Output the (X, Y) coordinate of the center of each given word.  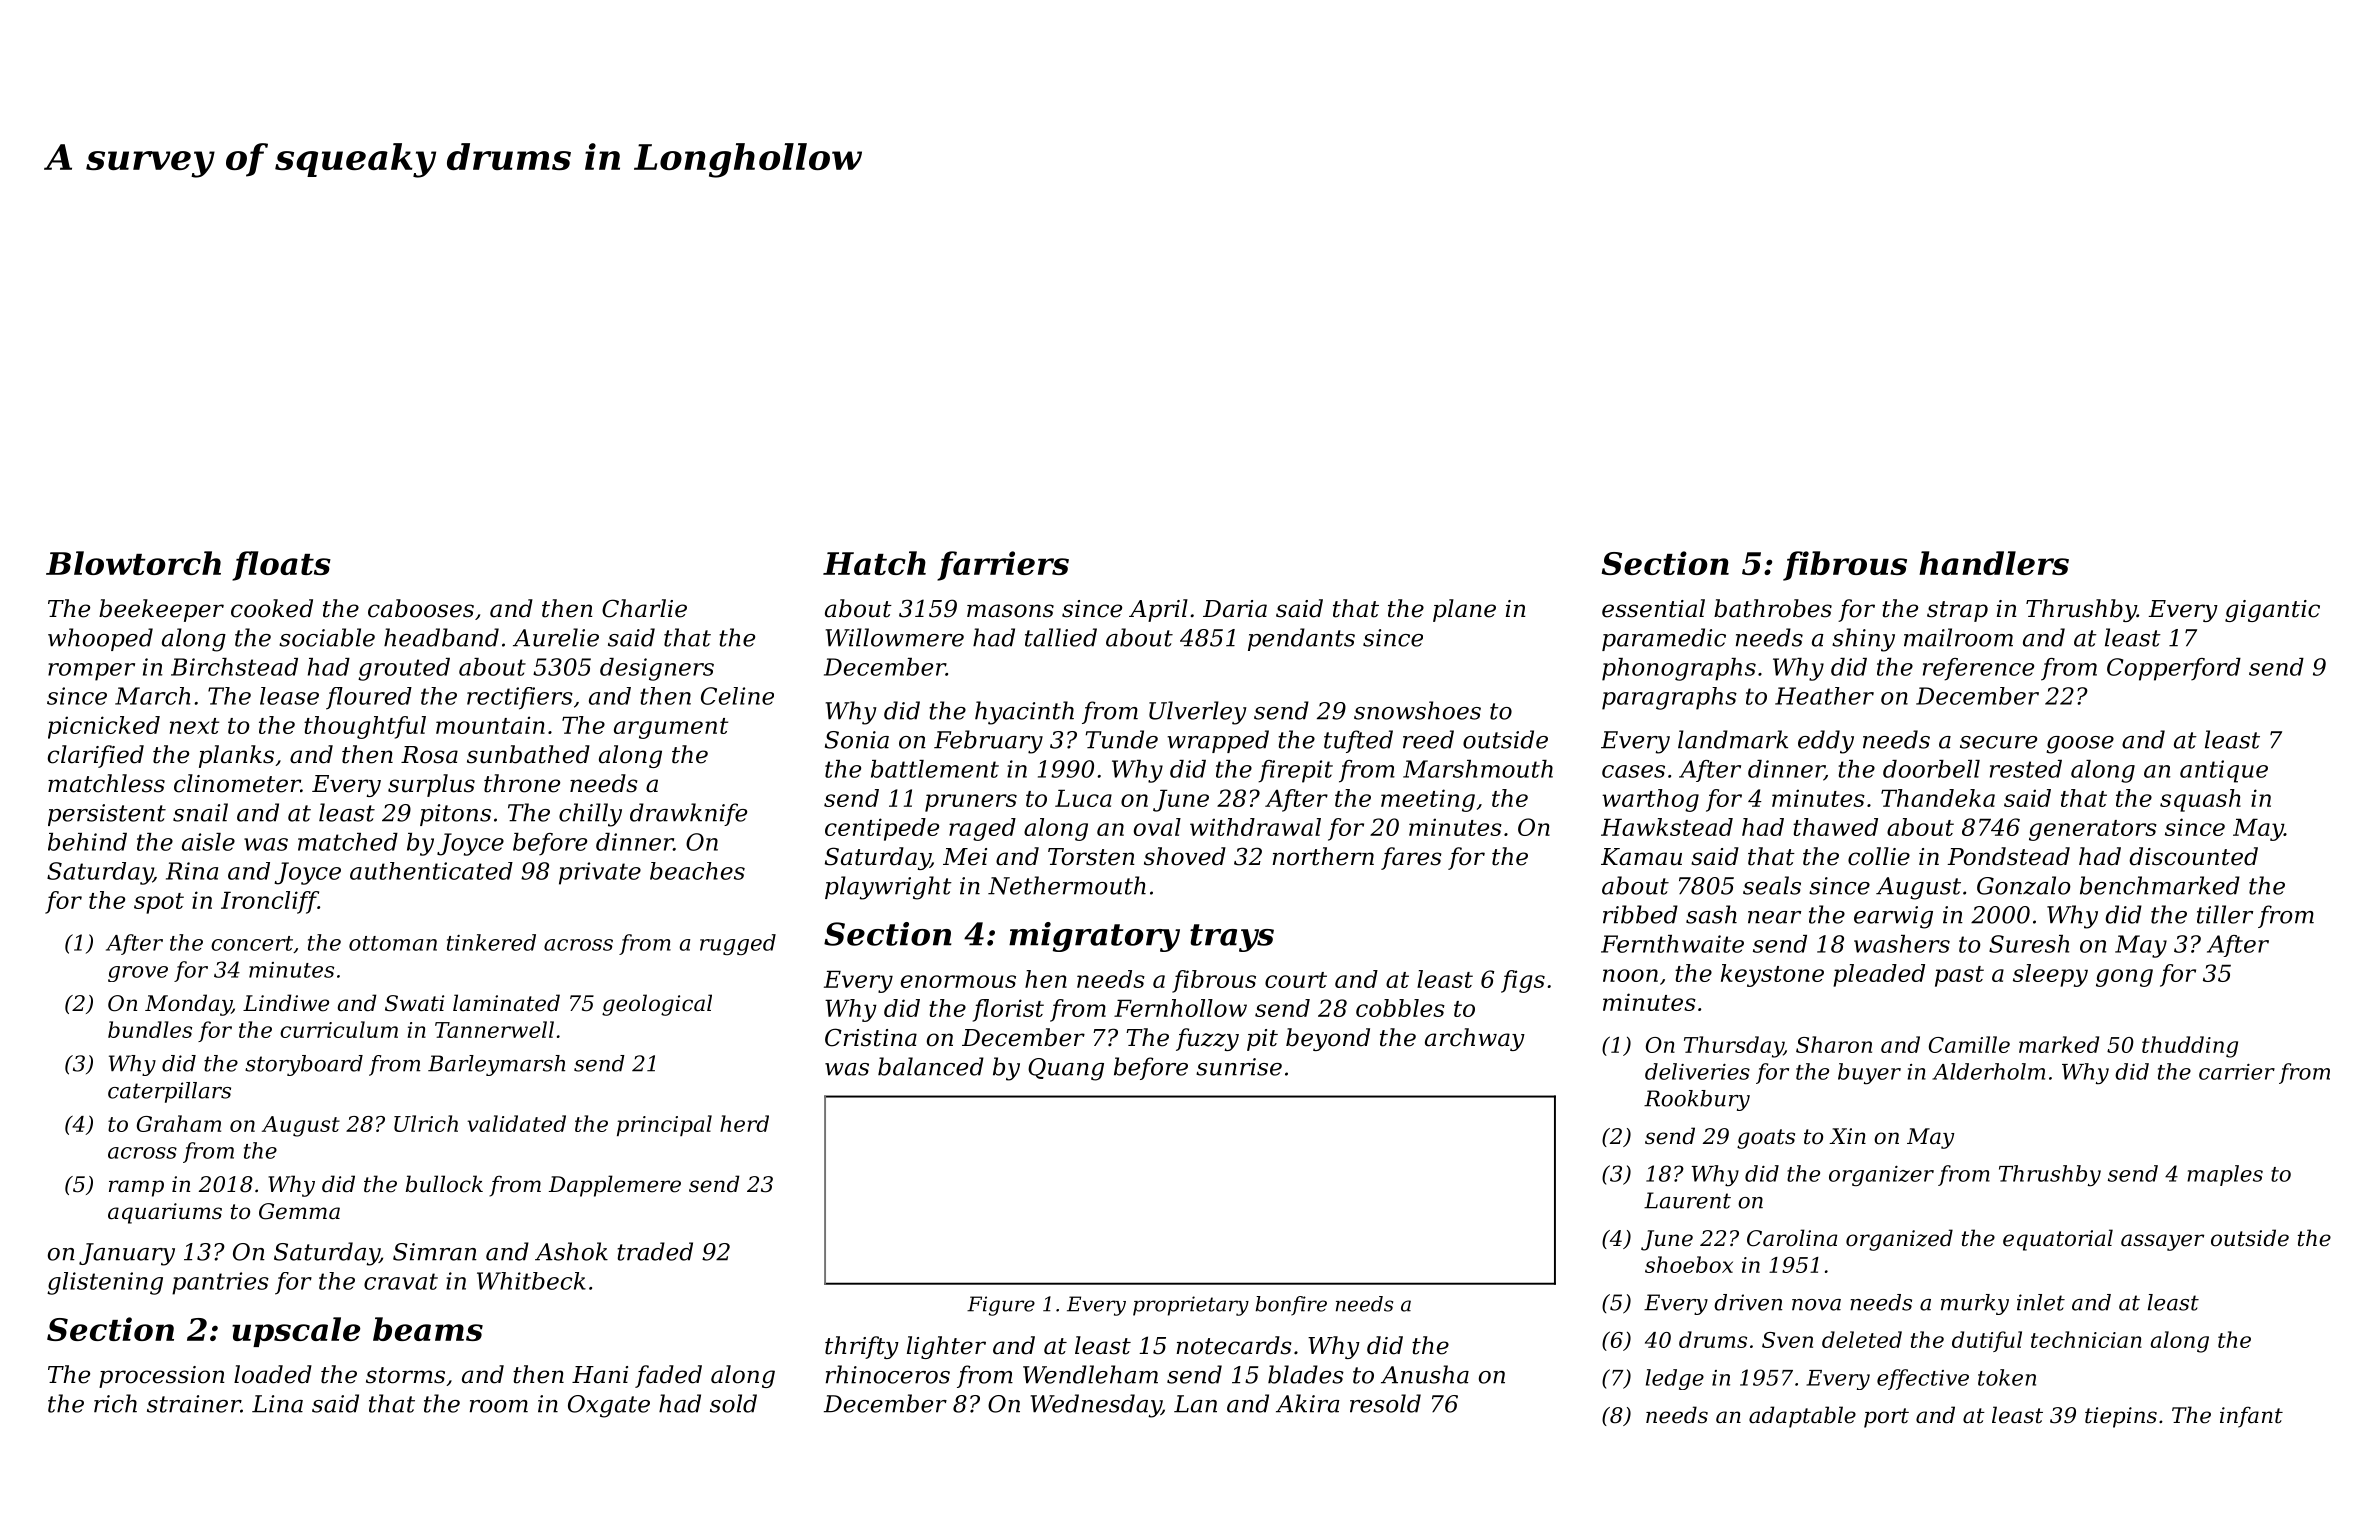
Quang (1066, 1069)
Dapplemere (615, 1186)
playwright (888, 888)
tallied (1061, 637)
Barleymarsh (496, 1065)
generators (2093, 830)
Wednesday (1096, 1406)
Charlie (644, 608)
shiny (1863, 640)
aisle (208, 842)
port (1886, 1418)
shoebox (1689, 1264)
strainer (194, 1404)
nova (1816, 1305)
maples (2225, 1175)
